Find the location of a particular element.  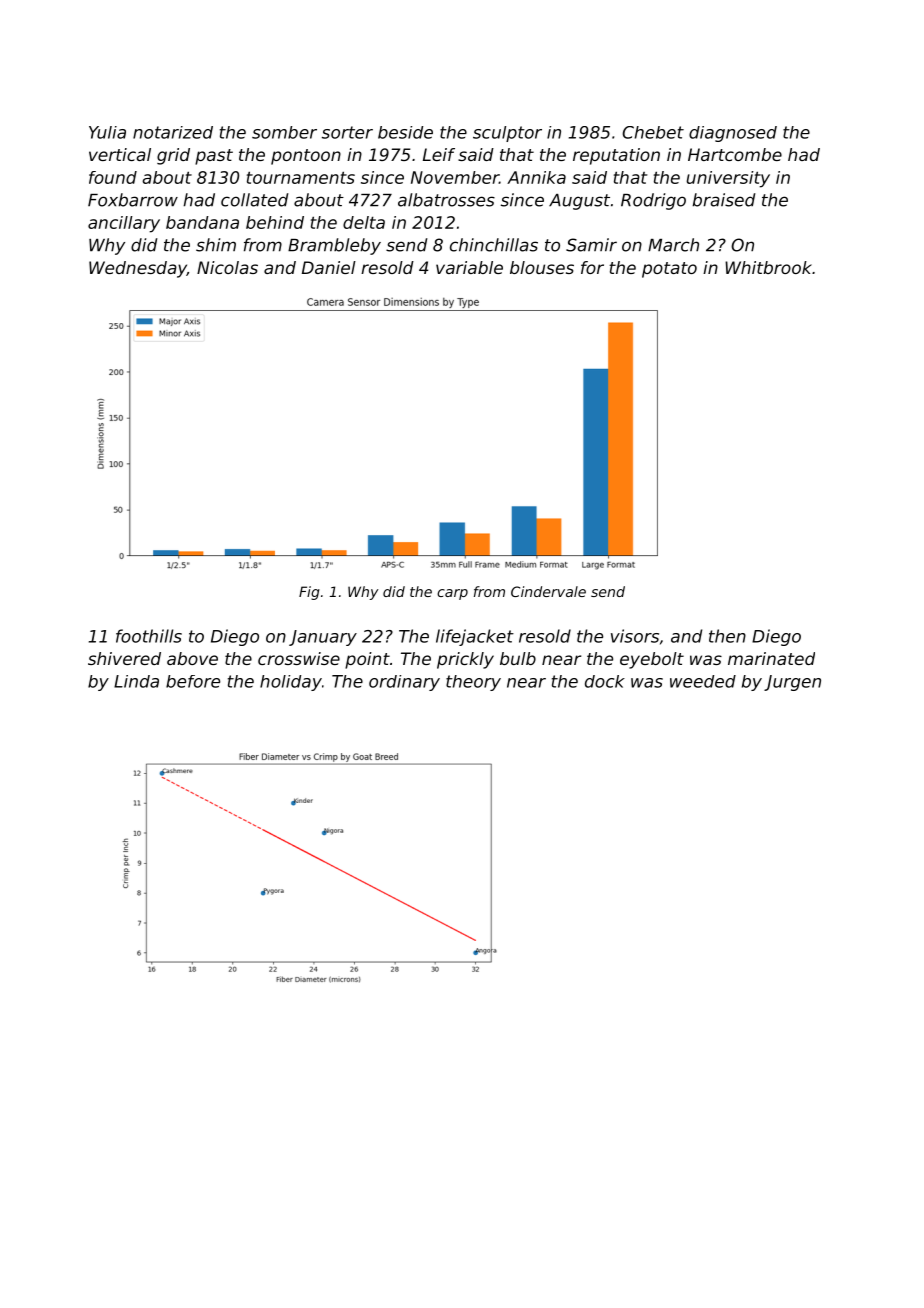

Nicolas is located at coordinates (227, 267).
